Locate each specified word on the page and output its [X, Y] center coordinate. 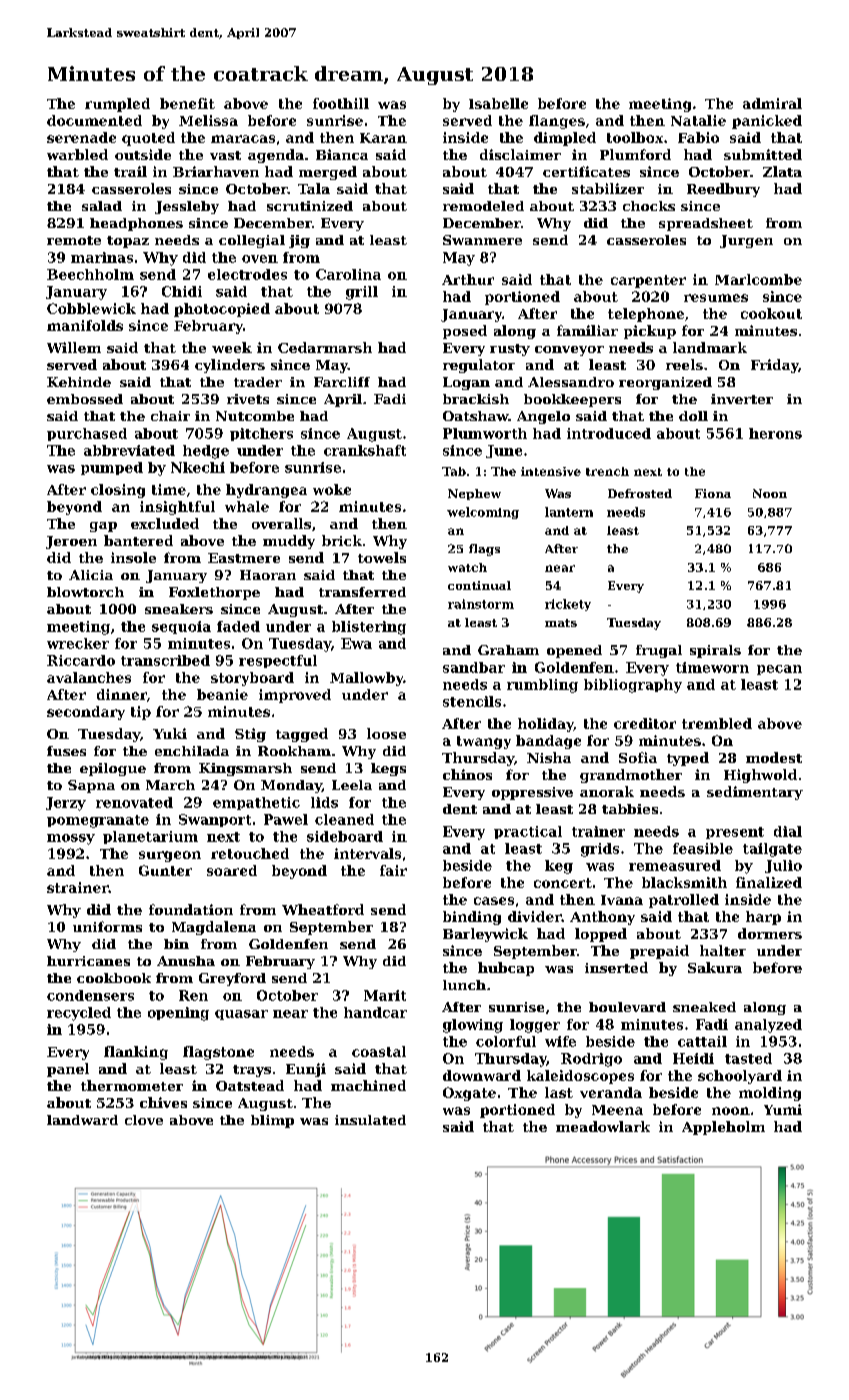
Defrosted [640, 493]
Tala [314, 188]
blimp [272, 1121]
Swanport [215, 820]
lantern [569, 512]
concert [563, 883]
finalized [769, 882]
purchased [87, 434]
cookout [771, 313]
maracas [243, 139]
